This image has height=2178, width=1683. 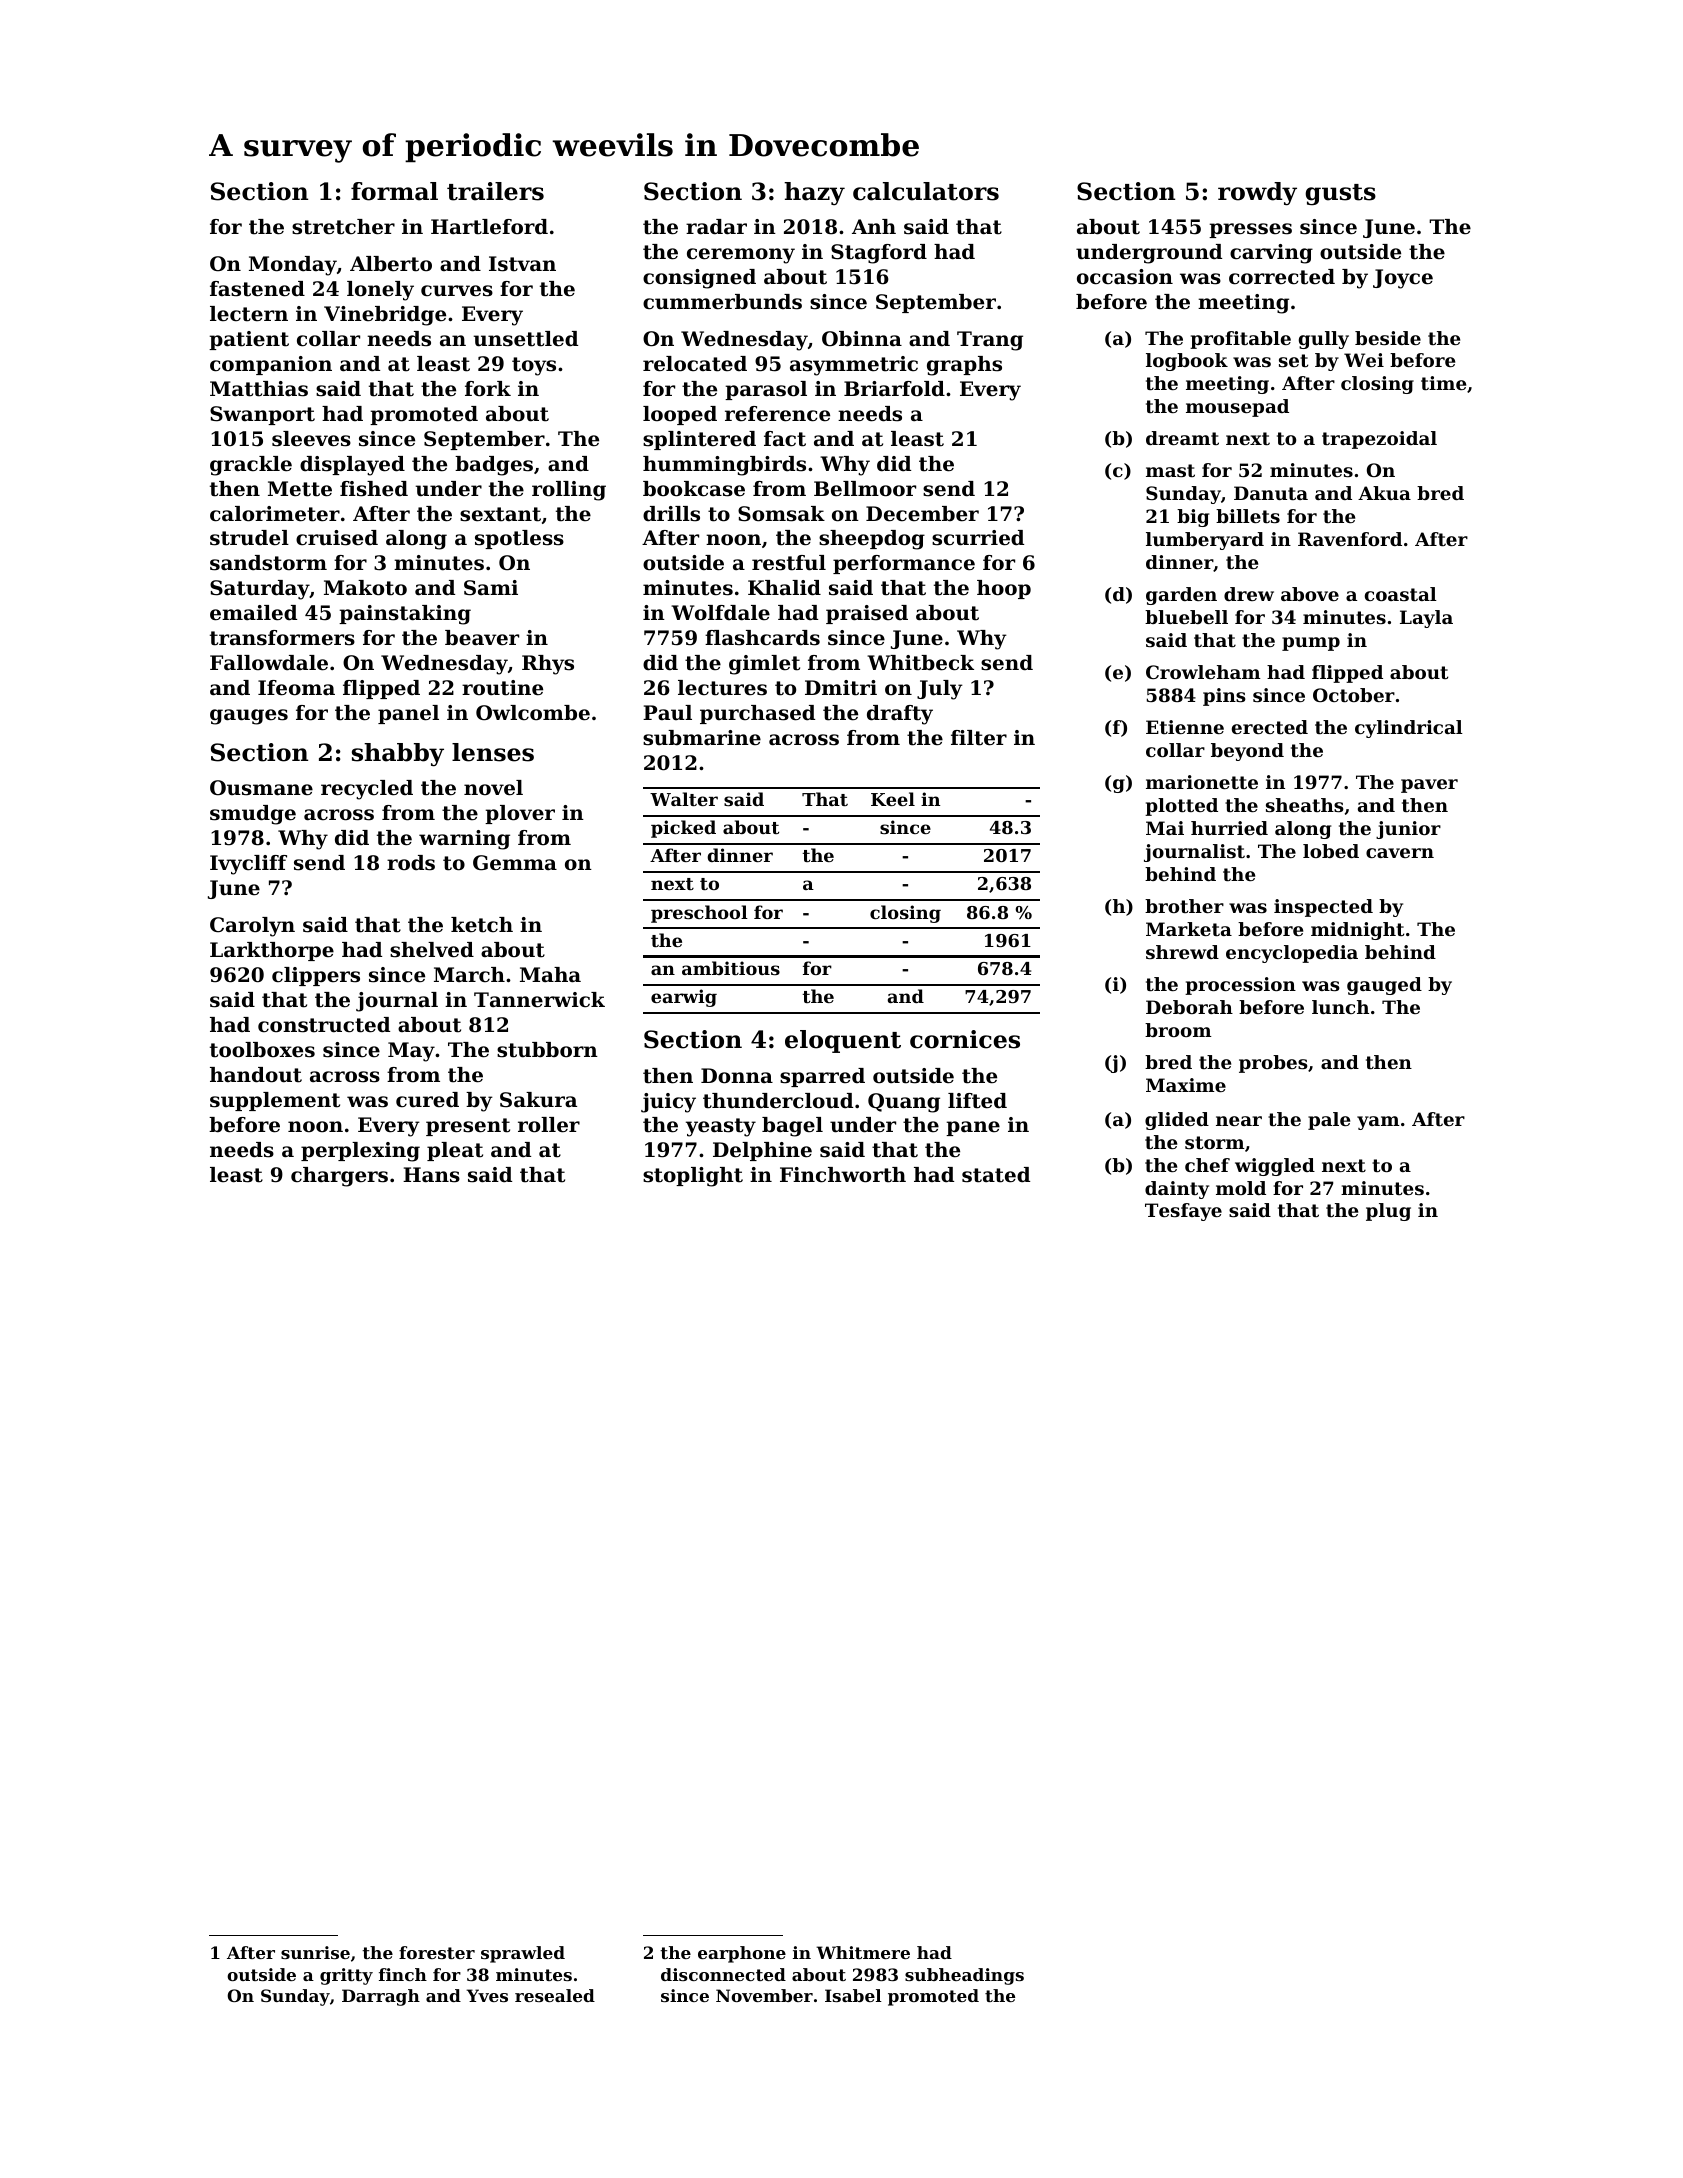 What do you see at coordinates (922, 514) in the image?
I see `December` at bounding box center [922, 514].
